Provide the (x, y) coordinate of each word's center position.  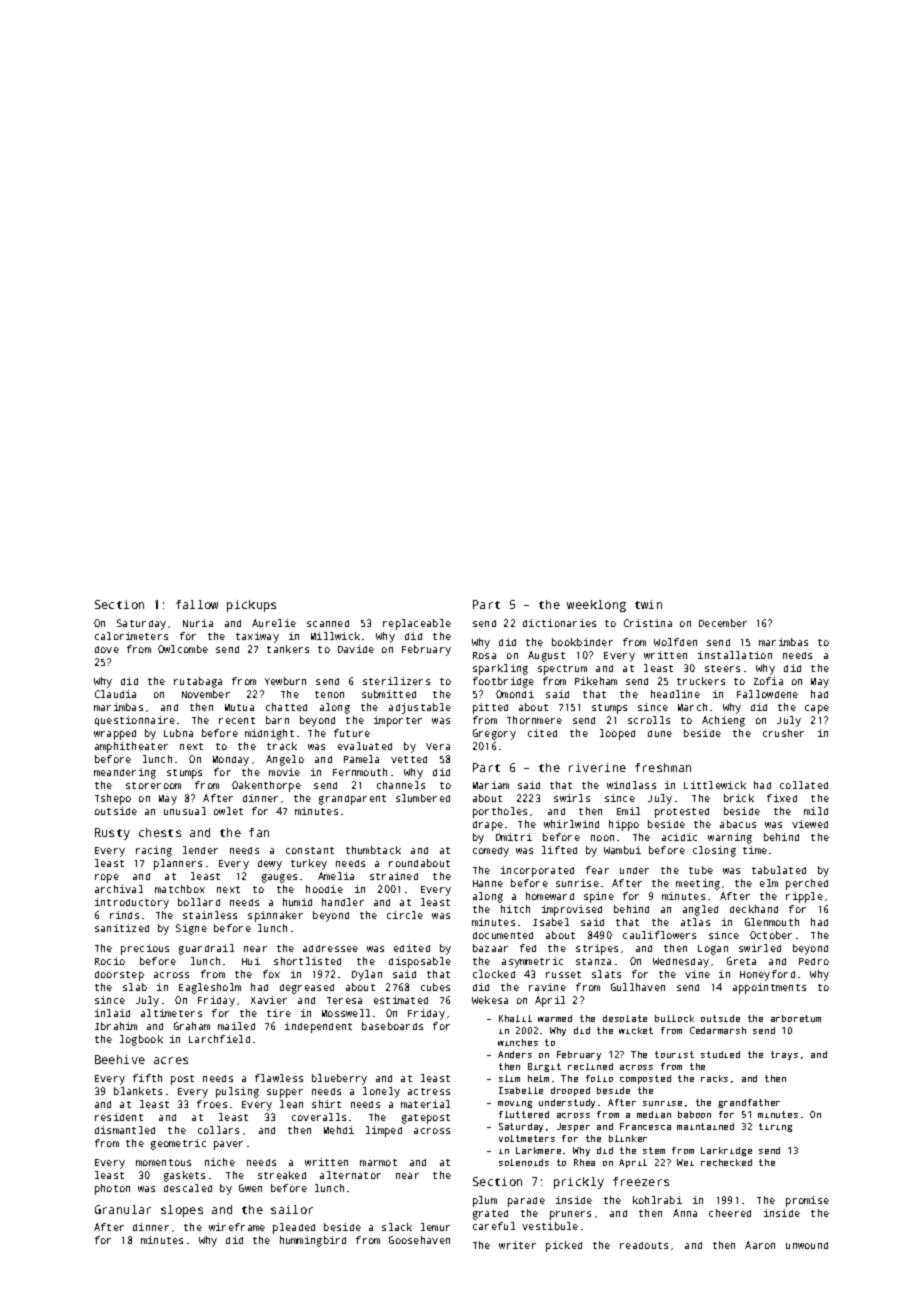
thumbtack (373, 850)
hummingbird (313, 1241)
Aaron (760, 1245)
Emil (628, 811)
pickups (251, 606)
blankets (138, 1091)
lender (200, 850)
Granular (123, 1209)
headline (675, 694)
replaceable (417, 624)
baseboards (392, 1026)
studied (720, 1054)
